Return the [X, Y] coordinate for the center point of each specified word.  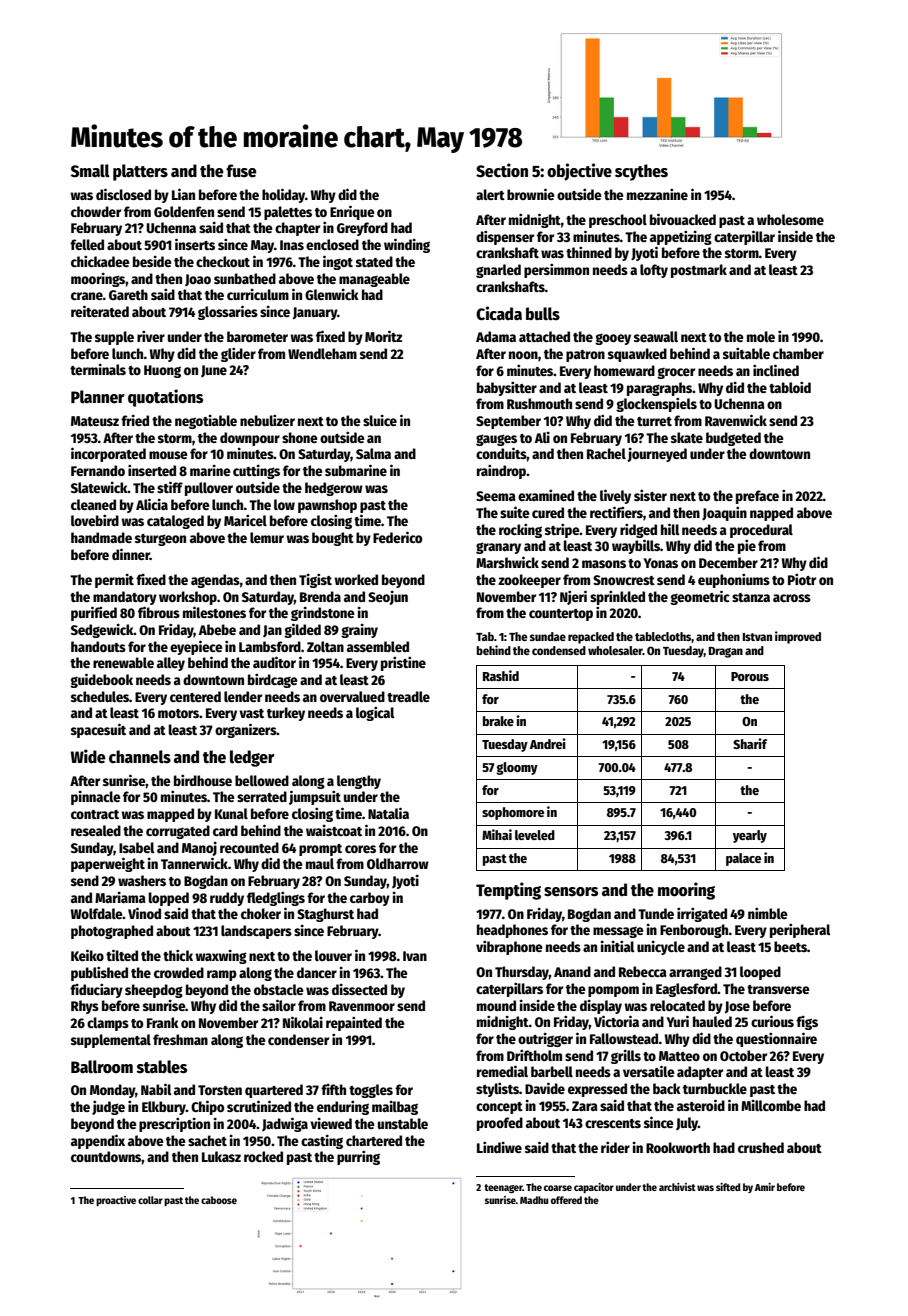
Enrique [352, 212]
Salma [373, 453]
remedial [502, 1071]
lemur [267, 537]
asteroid [701, 1105]
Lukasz [221, 1156]
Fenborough [694, 931]
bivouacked [683, 219]
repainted [354, 1024]
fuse [241, 171]
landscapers [256, 932]
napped [771, 514]
